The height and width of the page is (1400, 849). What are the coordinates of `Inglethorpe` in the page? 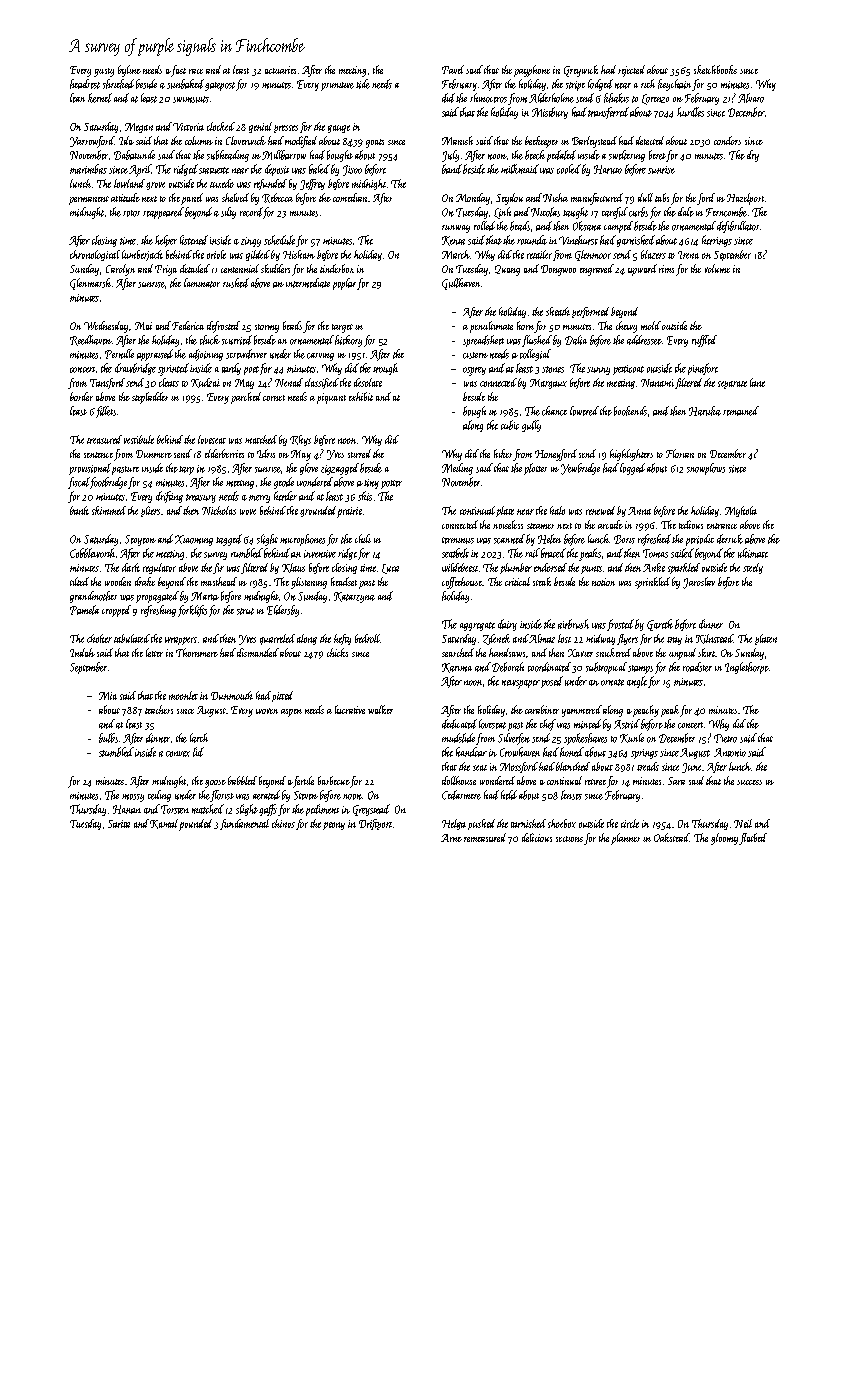 It's located at (747, 668).
